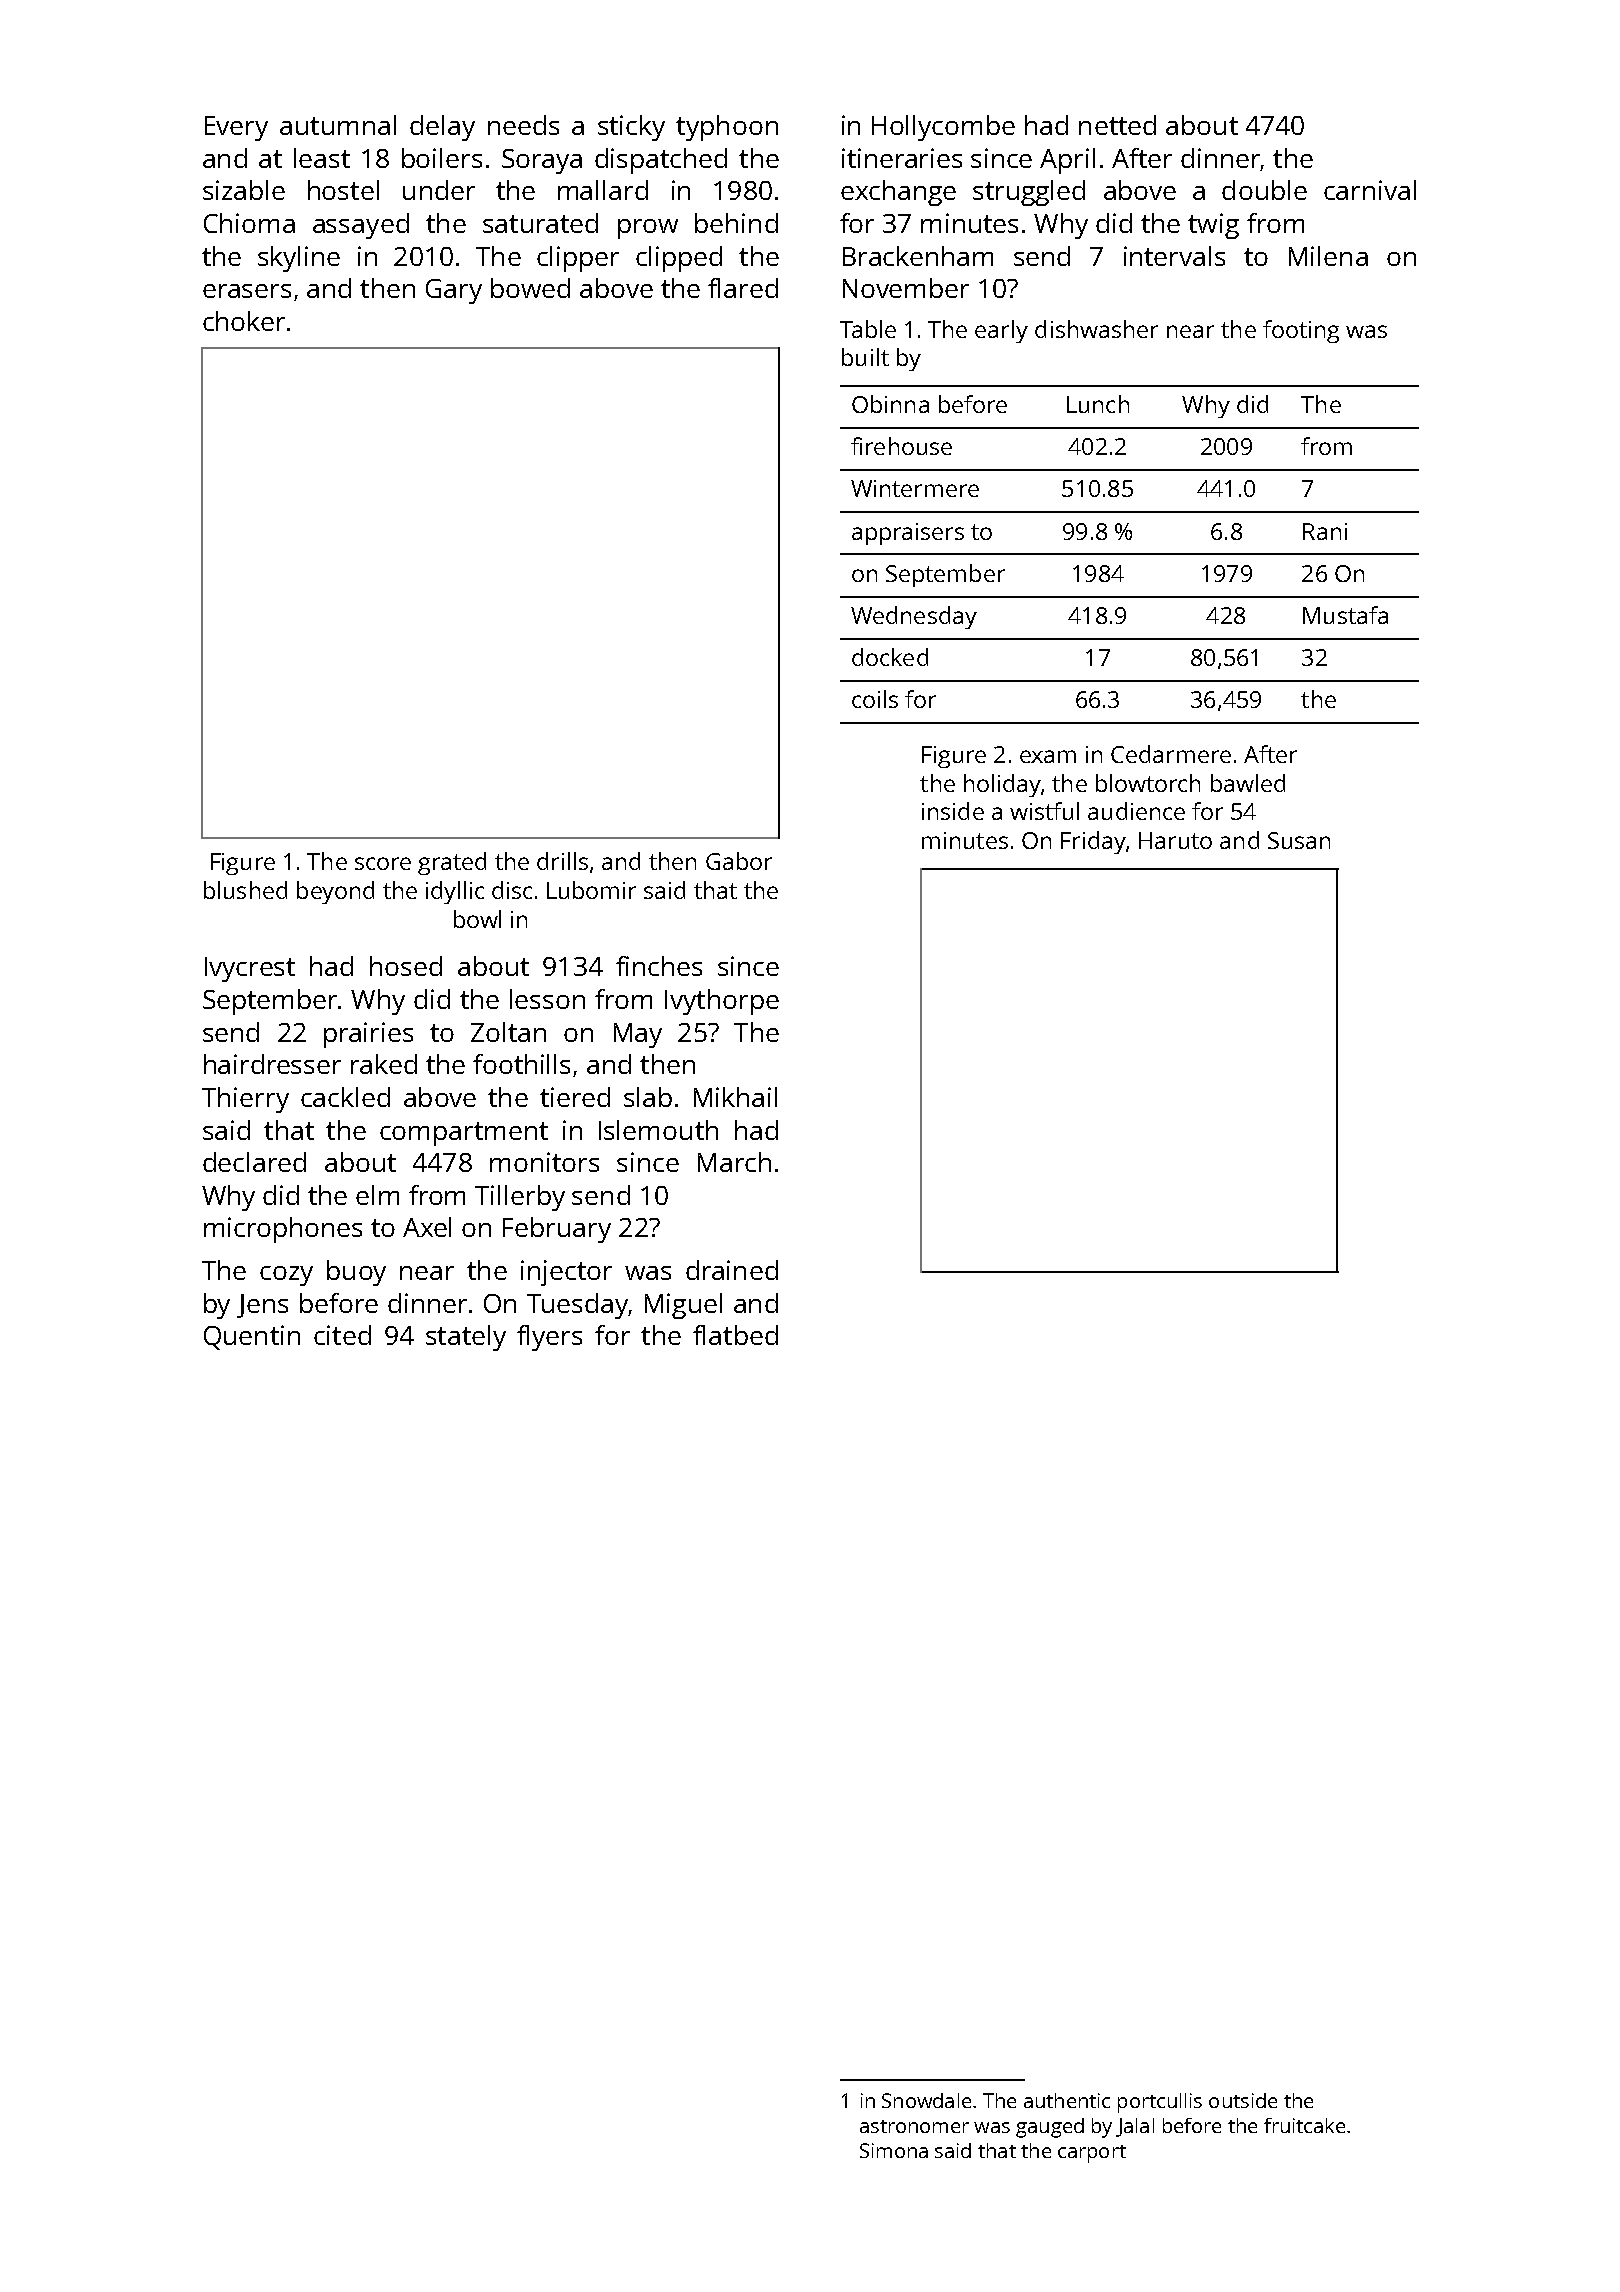 The width and height of the screenshot is (1620, 2292). I want to click on Susan, so click(1299, 840).
